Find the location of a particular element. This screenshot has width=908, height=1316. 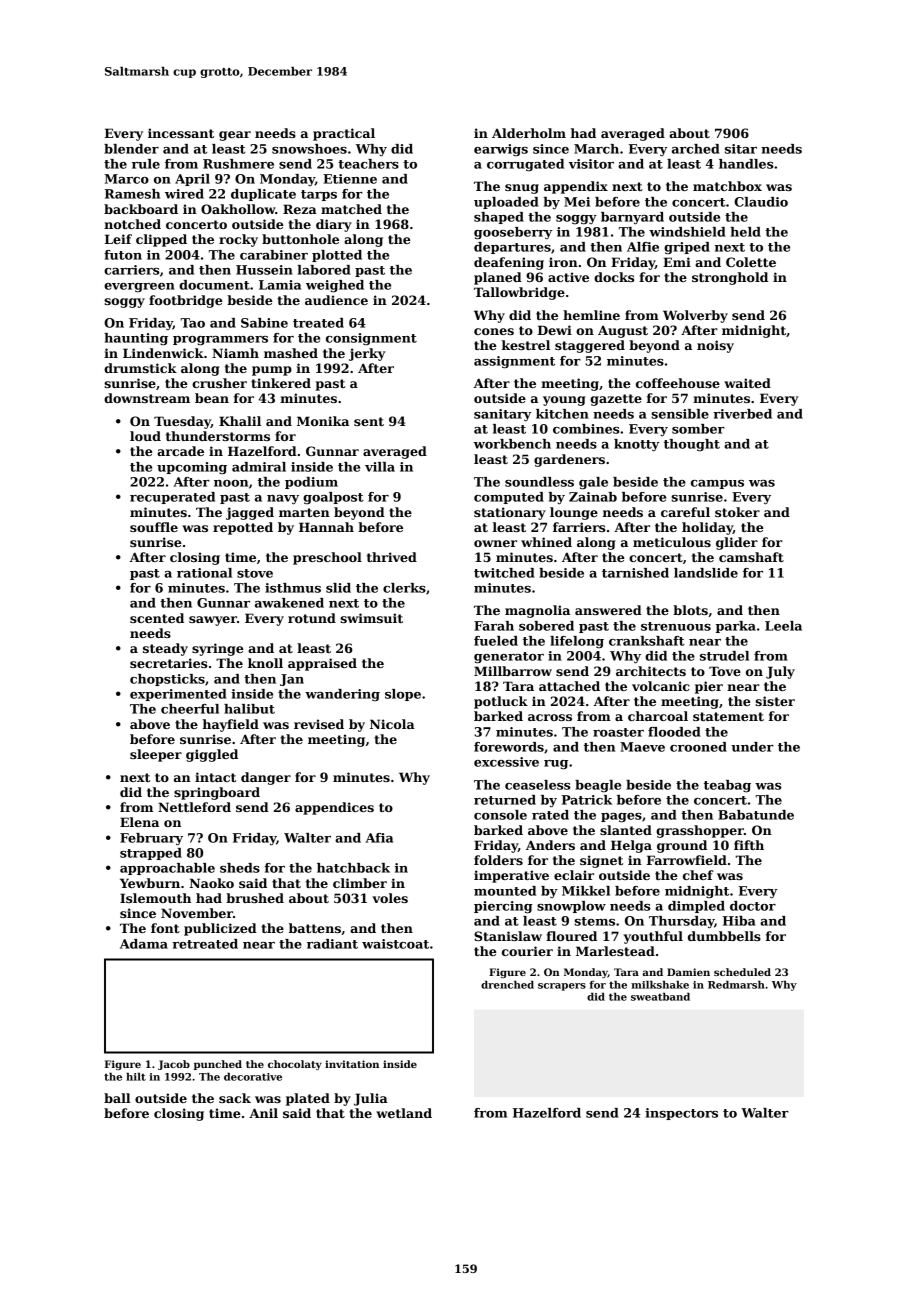

souffle is located at coordinates (154, 527).
